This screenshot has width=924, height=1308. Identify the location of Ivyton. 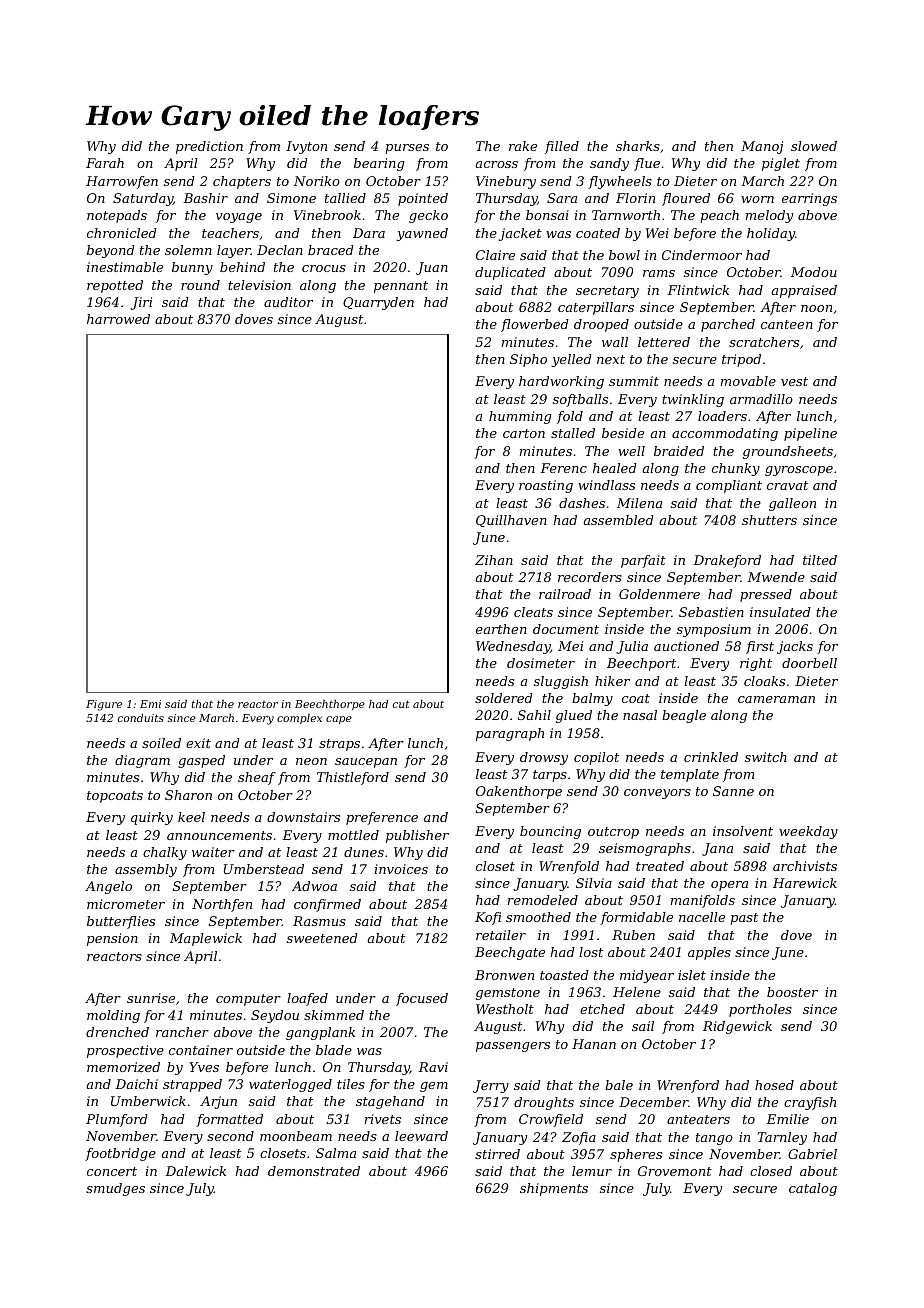
(306, 147).
